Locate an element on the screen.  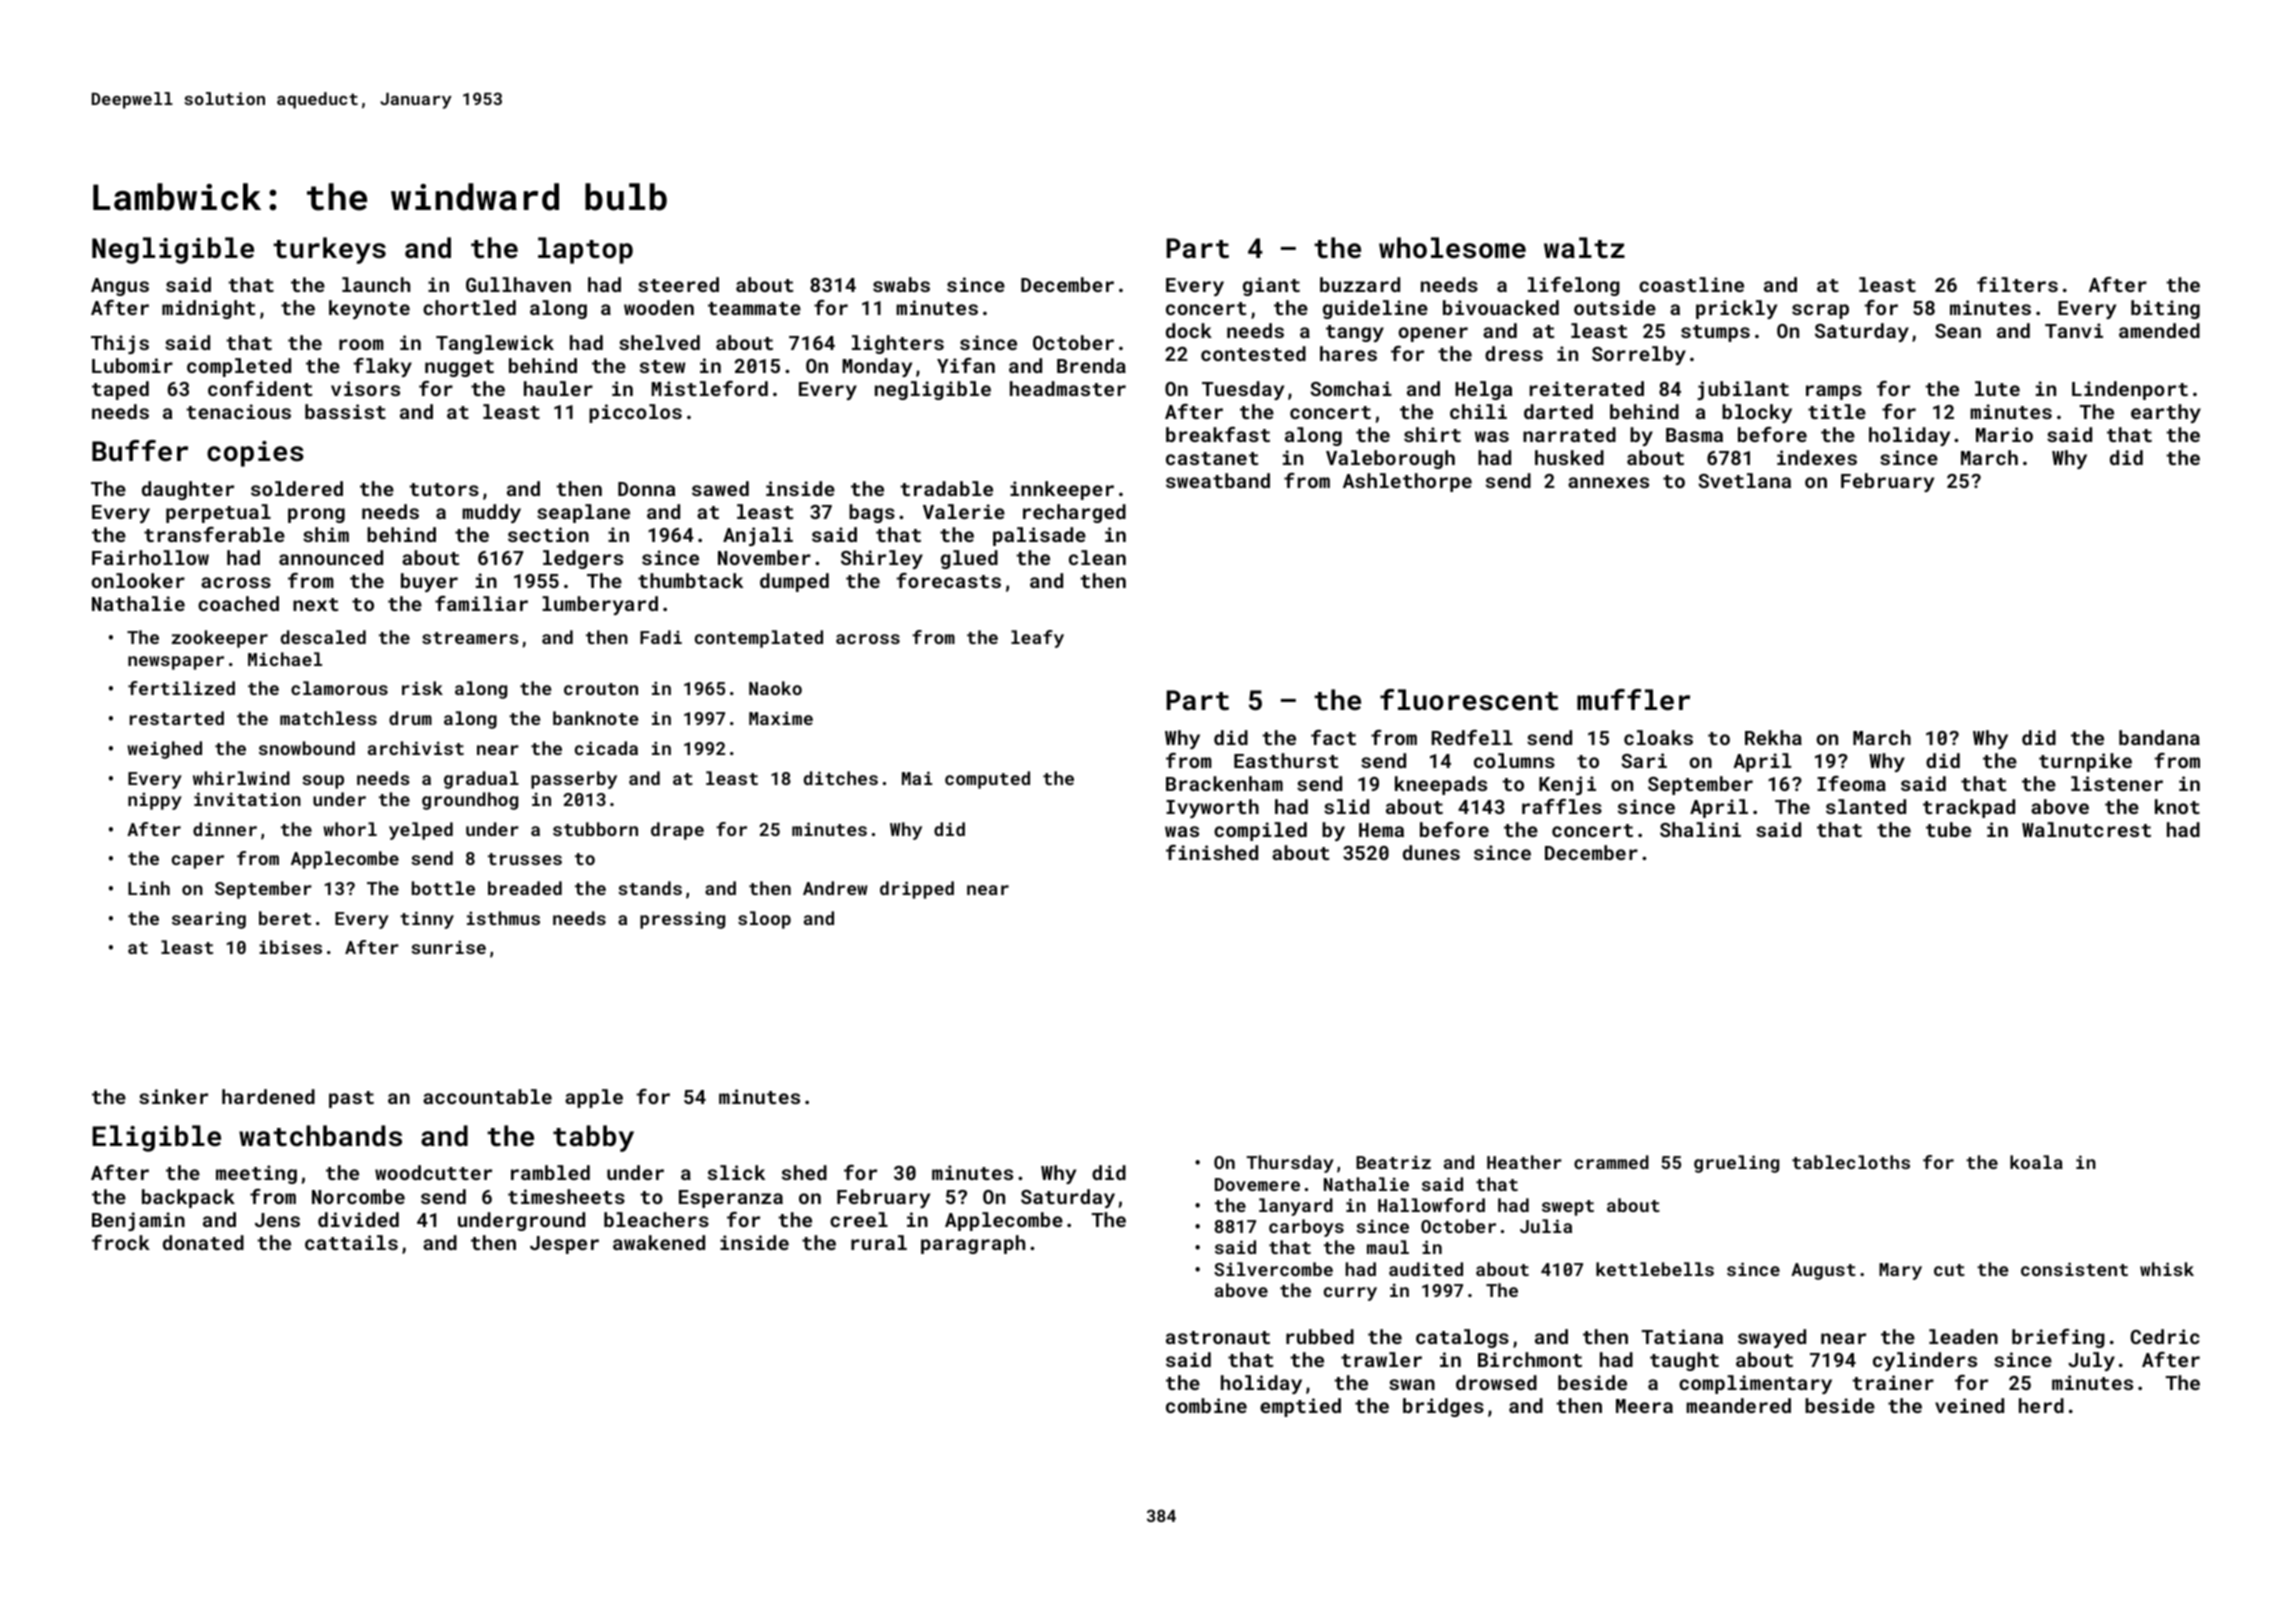
biting is located at coordinates (2165, 309).
